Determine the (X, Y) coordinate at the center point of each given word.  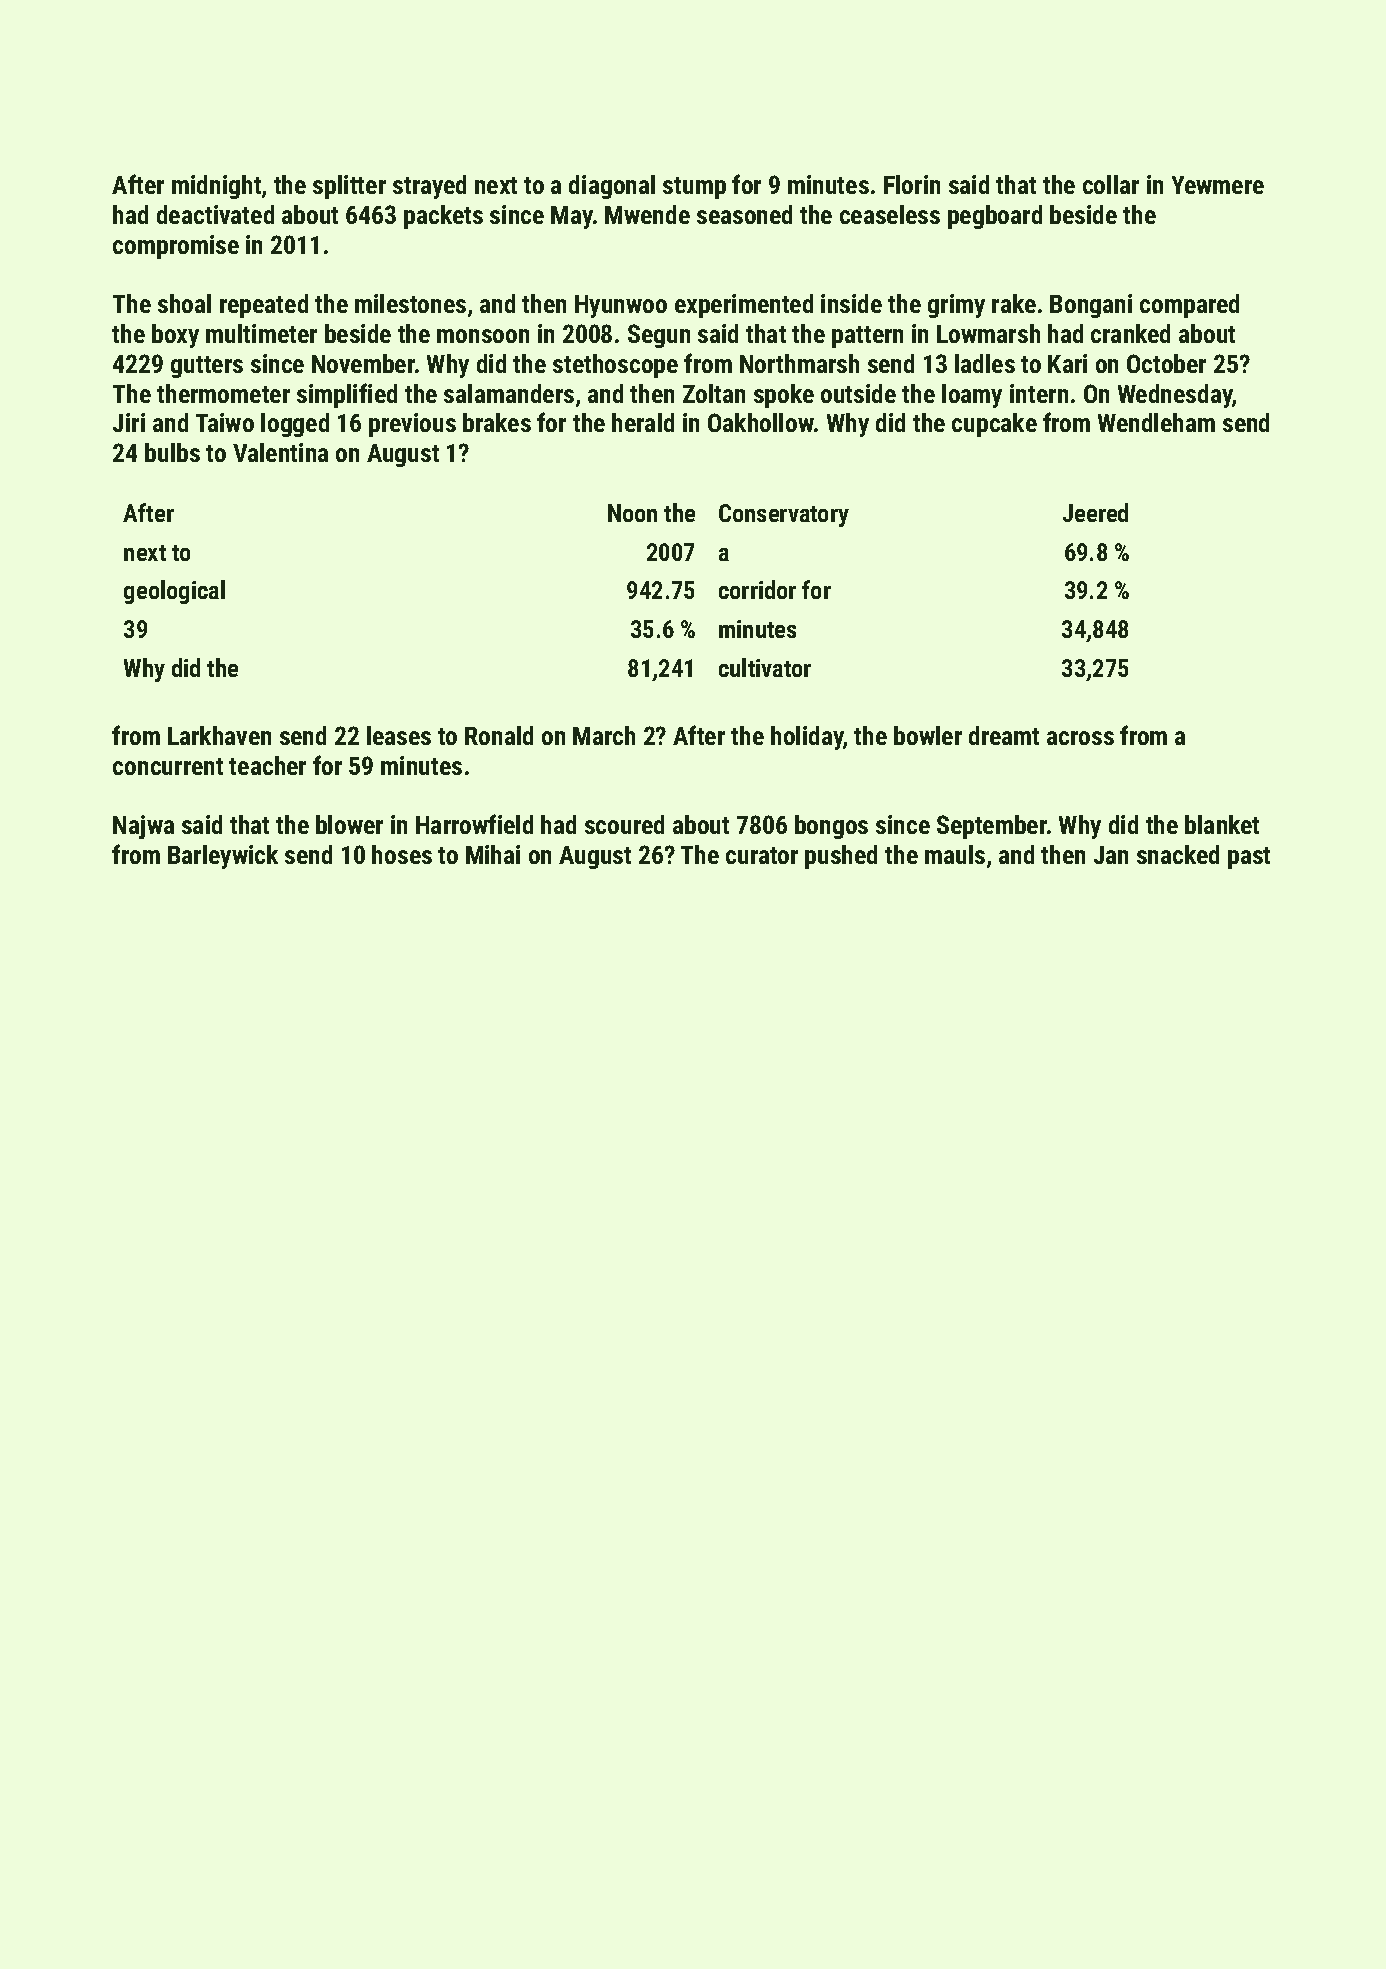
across (1080, 738)
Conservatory (784, 515)
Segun (659, 336)
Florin (912, 184)
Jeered (1095, 512)
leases (399, 735)
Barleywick (223, 857)
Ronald (499, 735)
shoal (184, 303)
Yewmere (1218, 185)
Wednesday (1175, 396)
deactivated (215, 214)
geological (174, 592)
